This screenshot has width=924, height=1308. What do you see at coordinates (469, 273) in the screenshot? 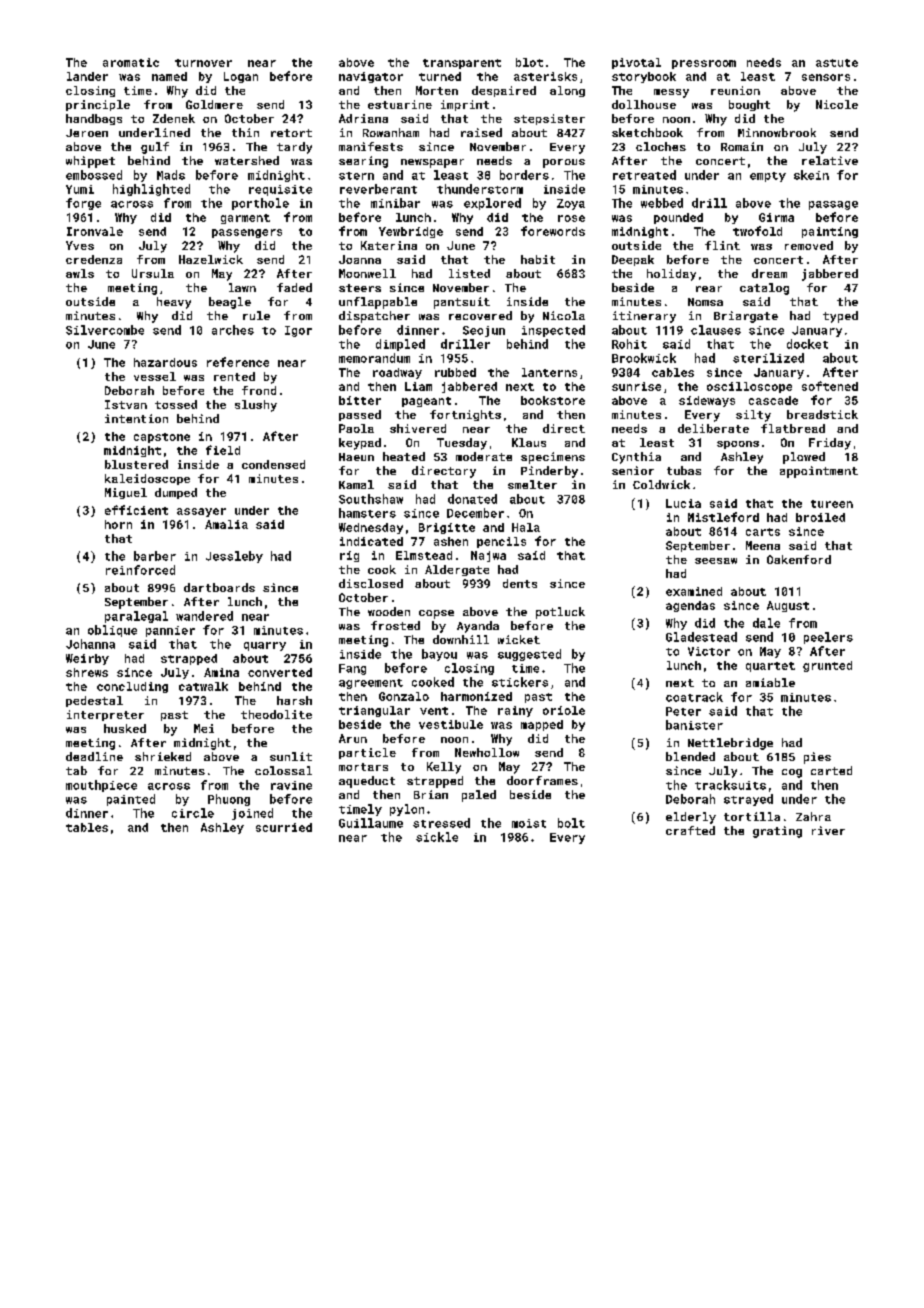
I see `listed` at bounding box center [469, 273].
